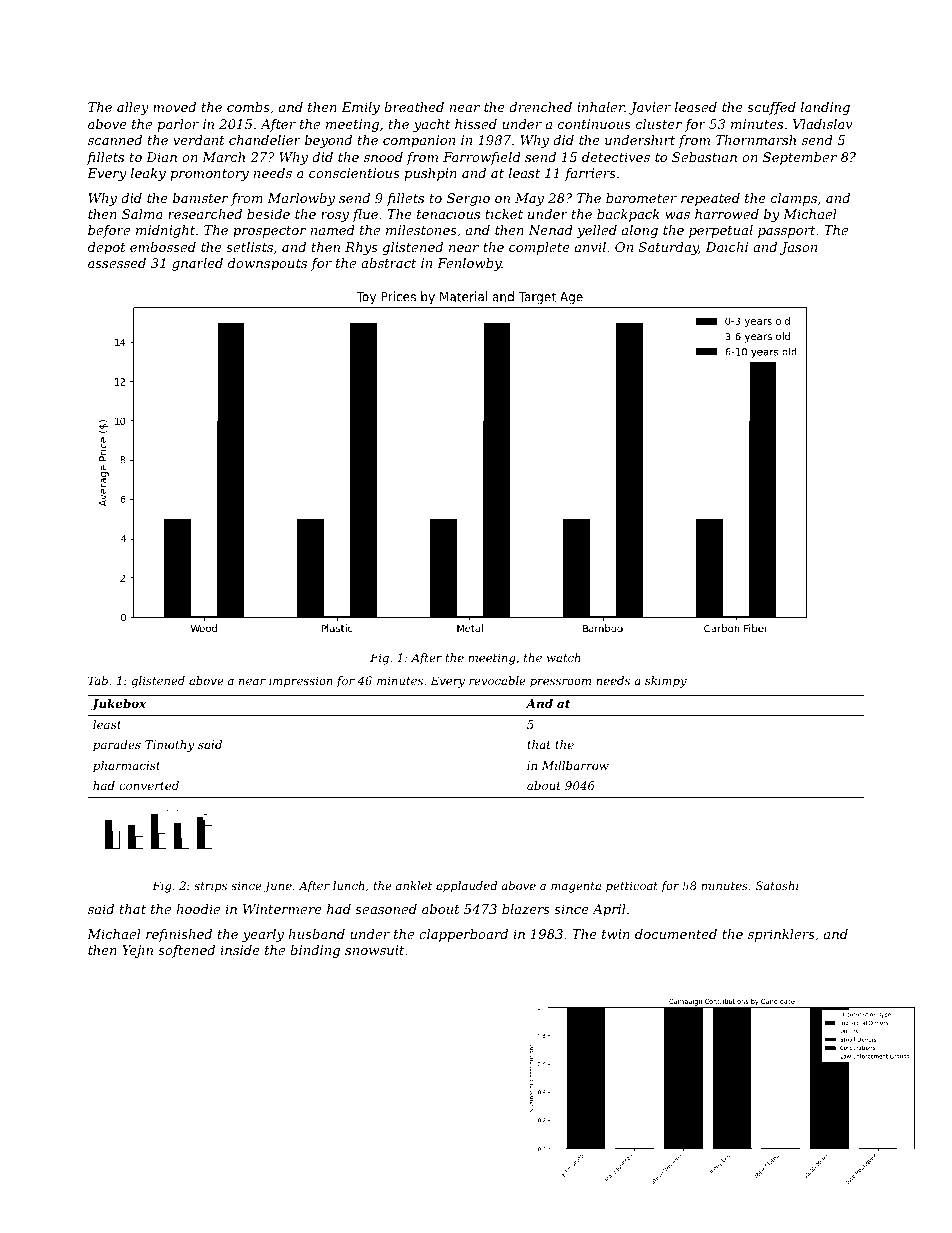 The width and height of the screenshot is (952, 1233). I want to click on converted, so click(149, 785).
